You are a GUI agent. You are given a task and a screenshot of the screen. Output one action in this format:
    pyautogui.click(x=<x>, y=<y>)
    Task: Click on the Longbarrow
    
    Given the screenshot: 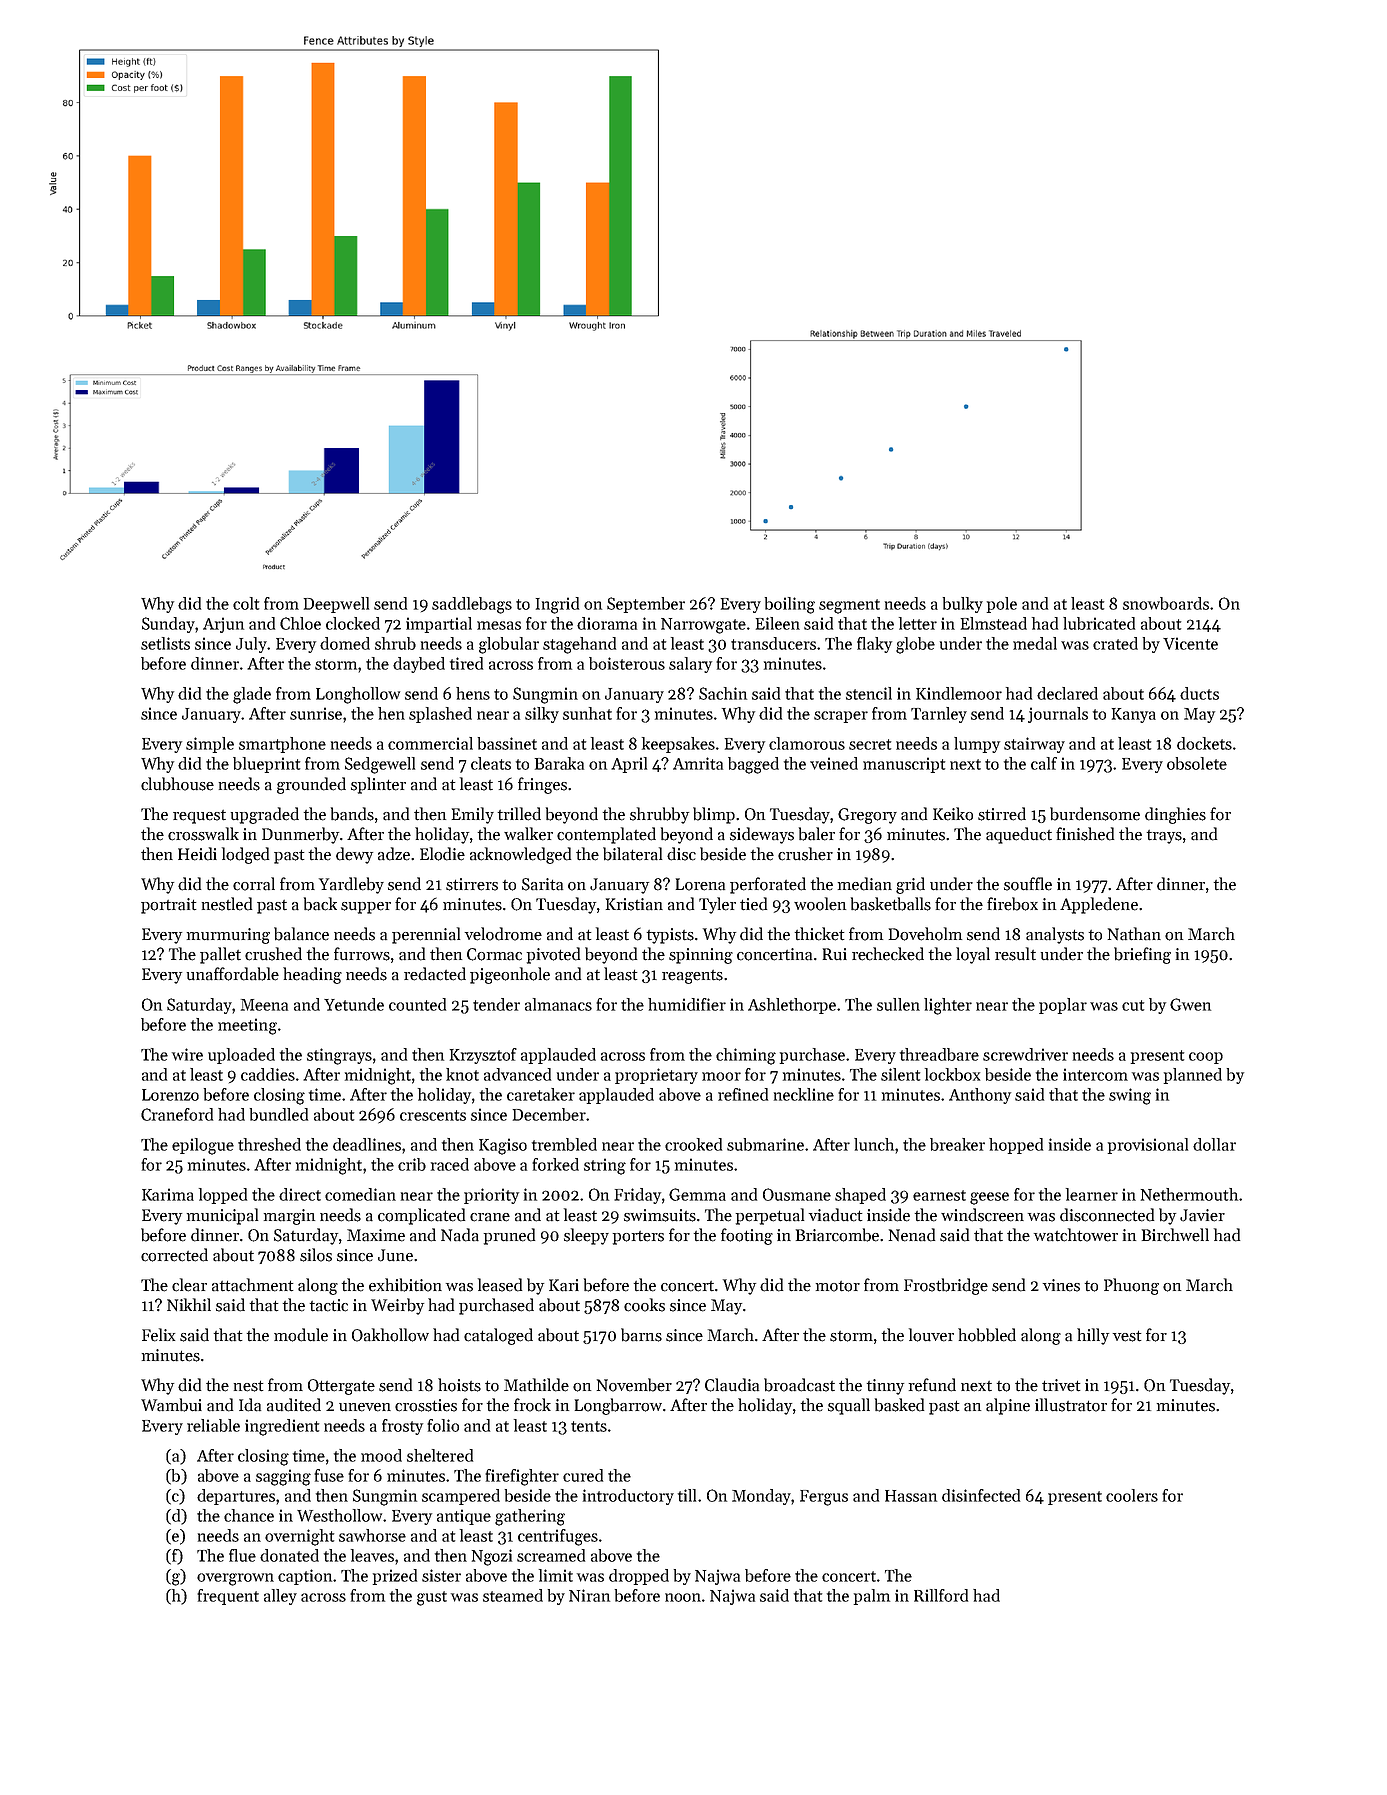 What is the action you would take?
    pyautogui.click(x=618, y=1406)
